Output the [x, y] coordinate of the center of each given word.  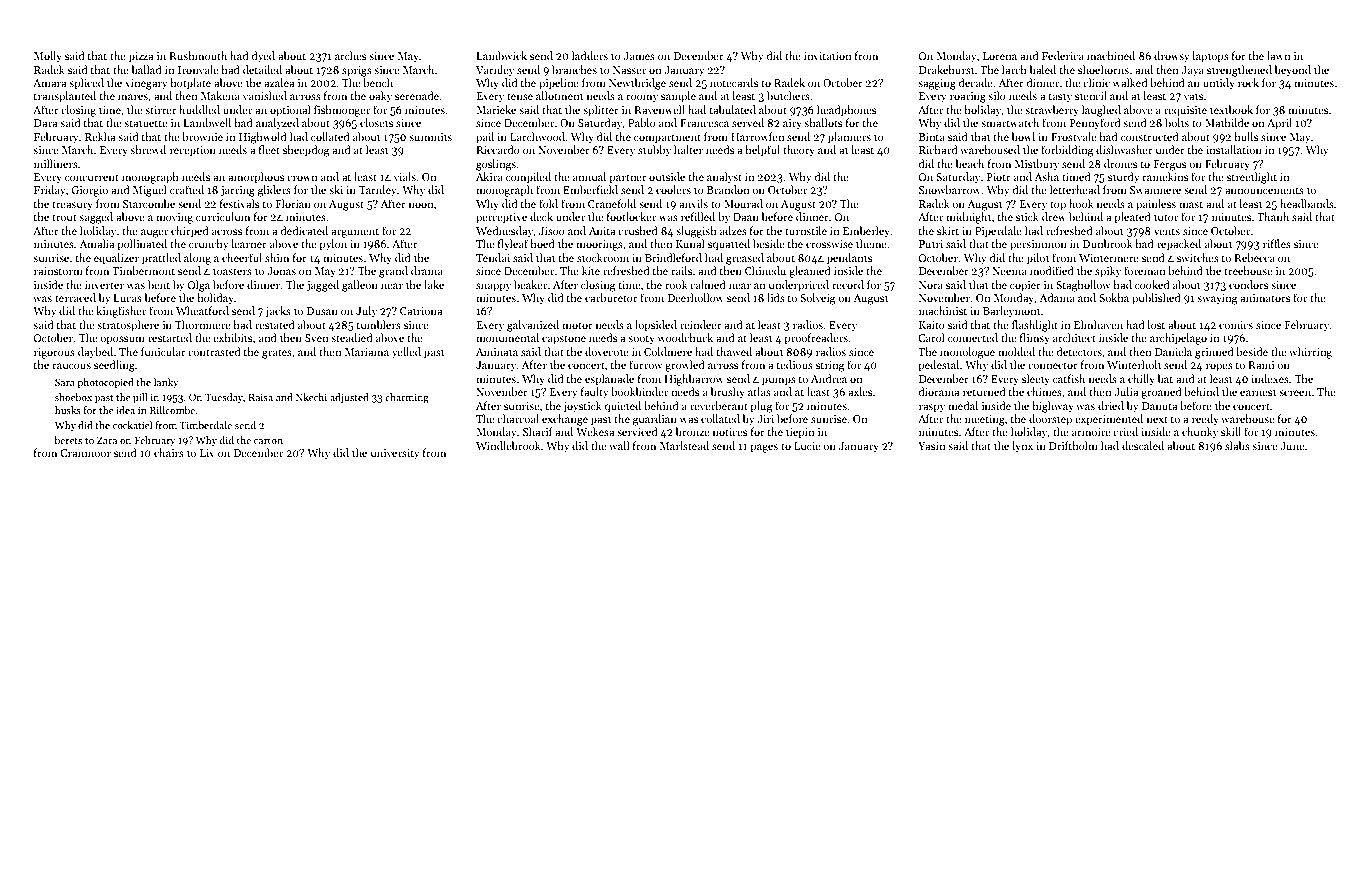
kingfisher [121, 312]
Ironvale [198, 69]
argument [355, 233]
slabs [1237, 445]
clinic [1096, 82]
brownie [202, 136]
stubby [654, 150]
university [395, 454]
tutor [1166, 217]
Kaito [932, 325]
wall [619, 445]
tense [520, 96]
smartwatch [1010, 122]
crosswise [829, 244]
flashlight [1035, 326]
